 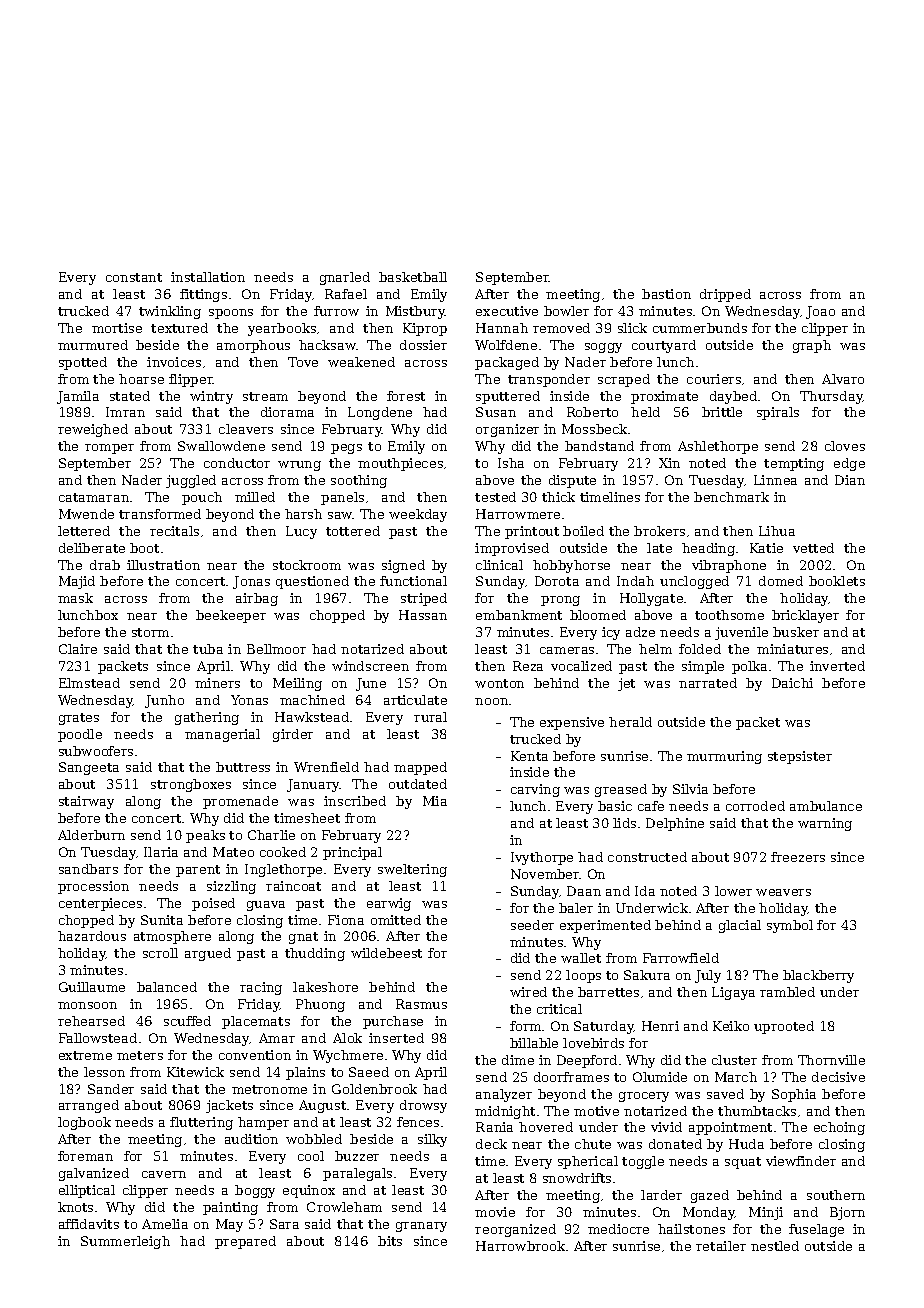 I want to click on prong, so click(x=560, y=601).
